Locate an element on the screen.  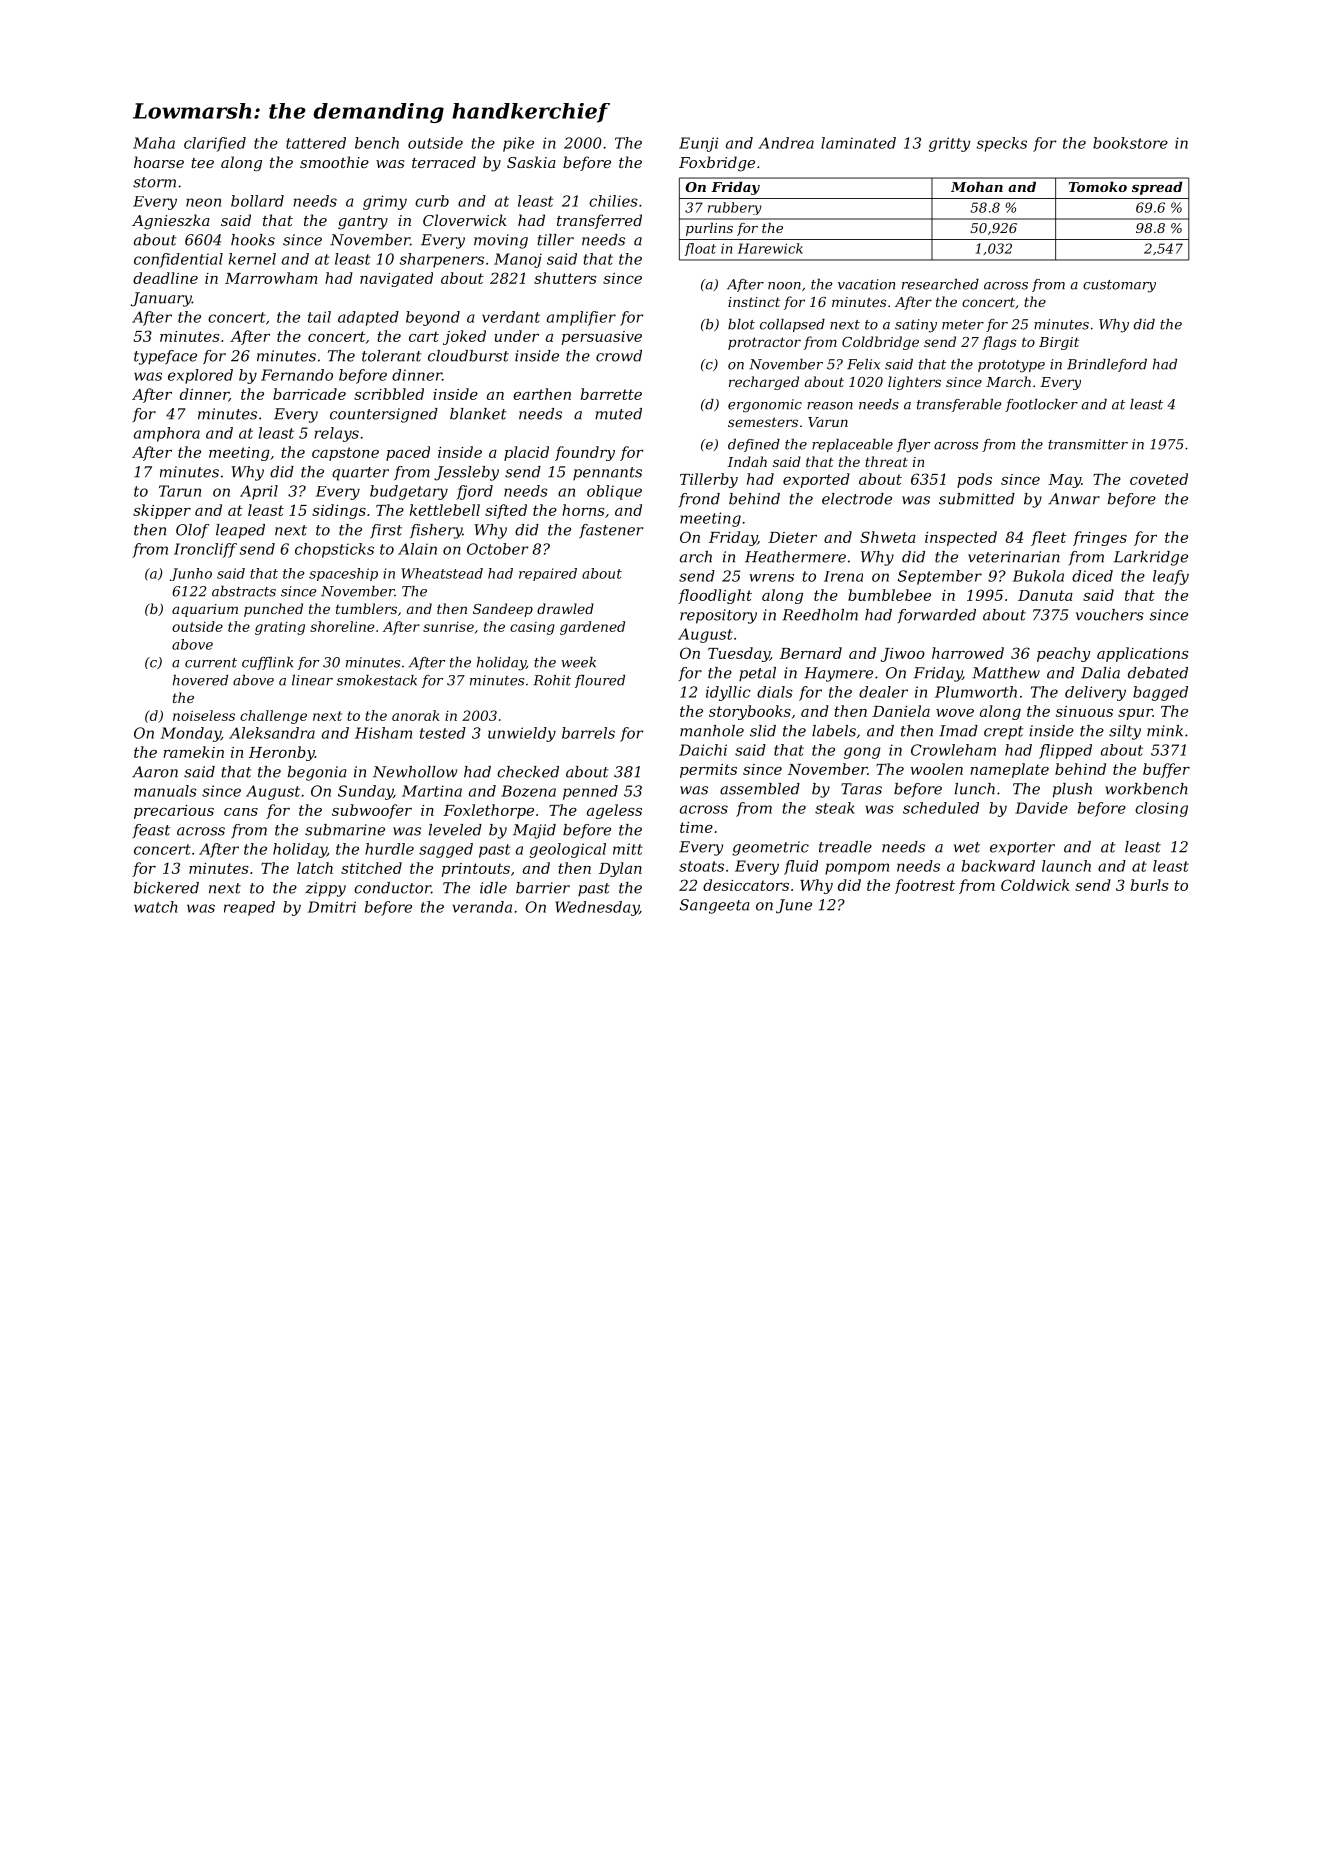
muted is located at coordinates (618, 414).
